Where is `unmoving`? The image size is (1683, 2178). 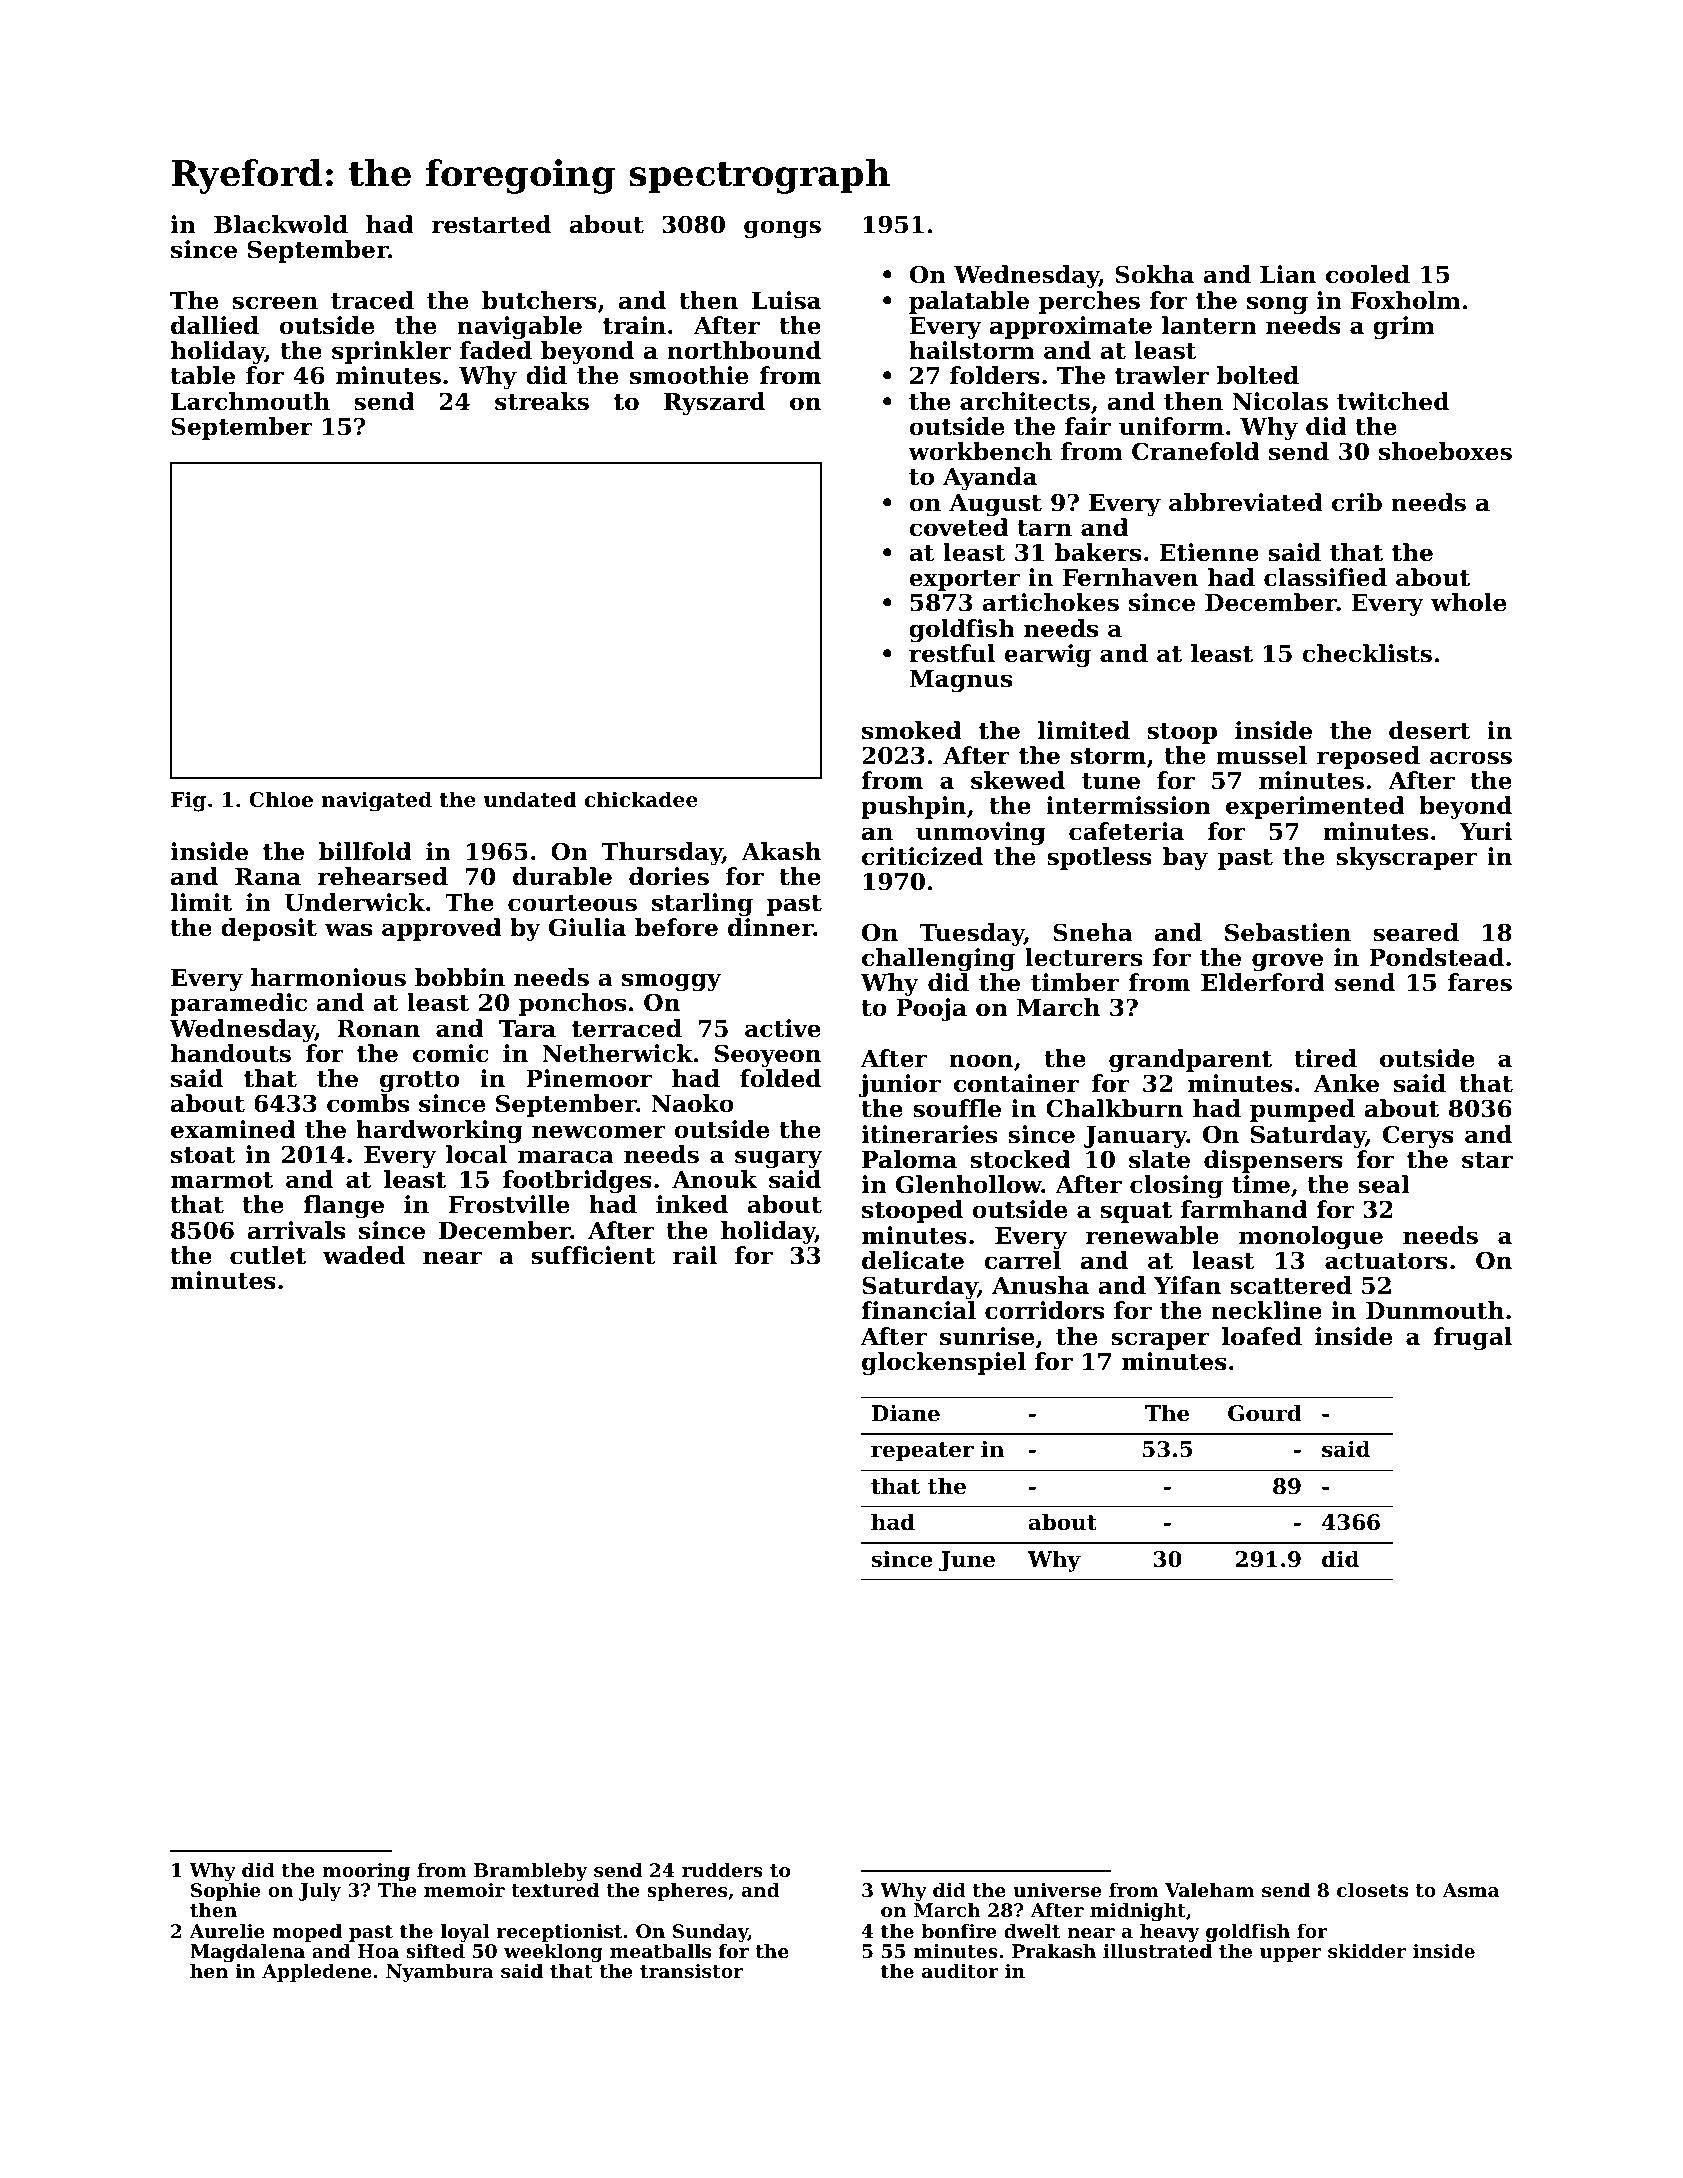
unmoving is located at coordinates (981, 833).
